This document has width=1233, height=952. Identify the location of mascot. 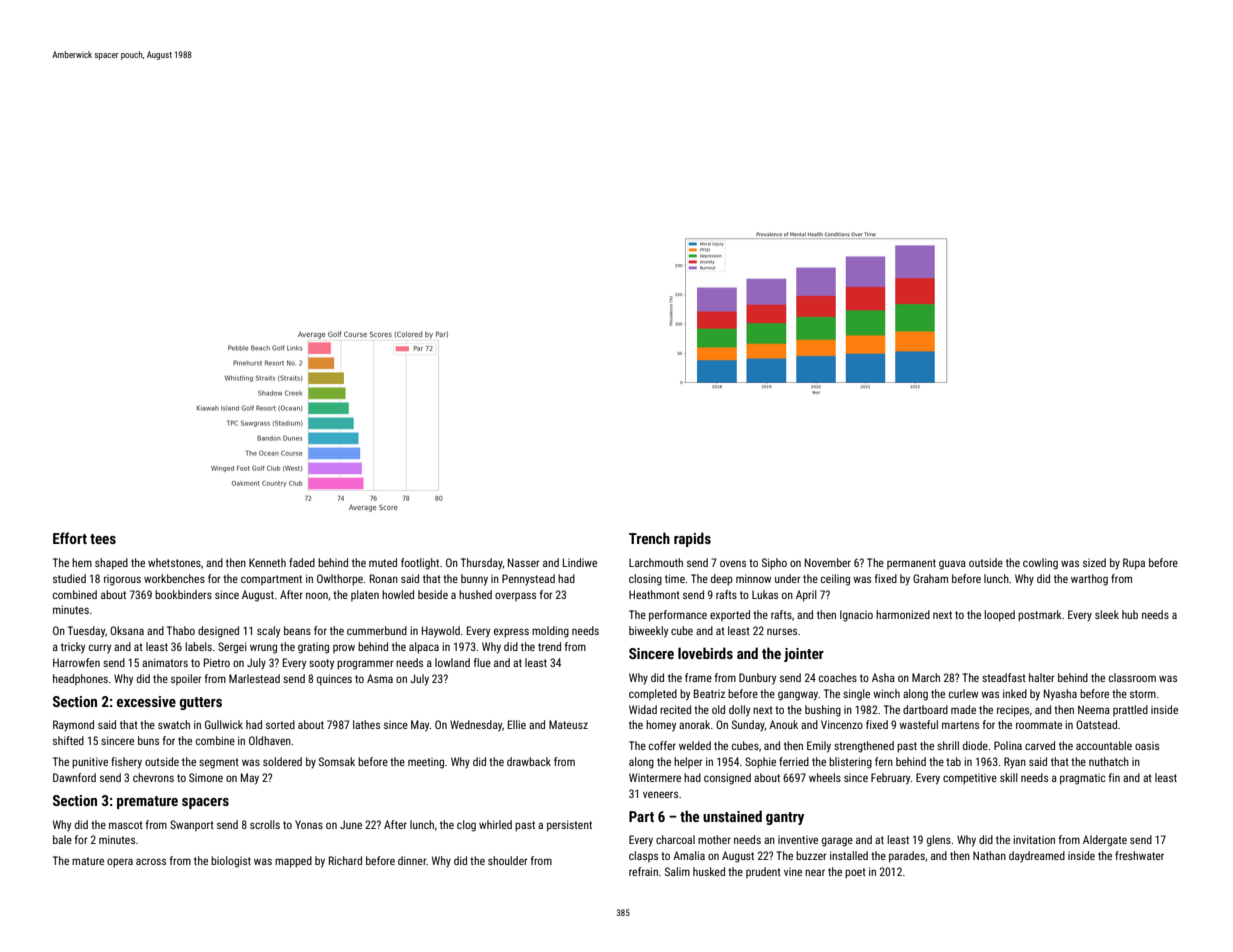
(126, 825).
